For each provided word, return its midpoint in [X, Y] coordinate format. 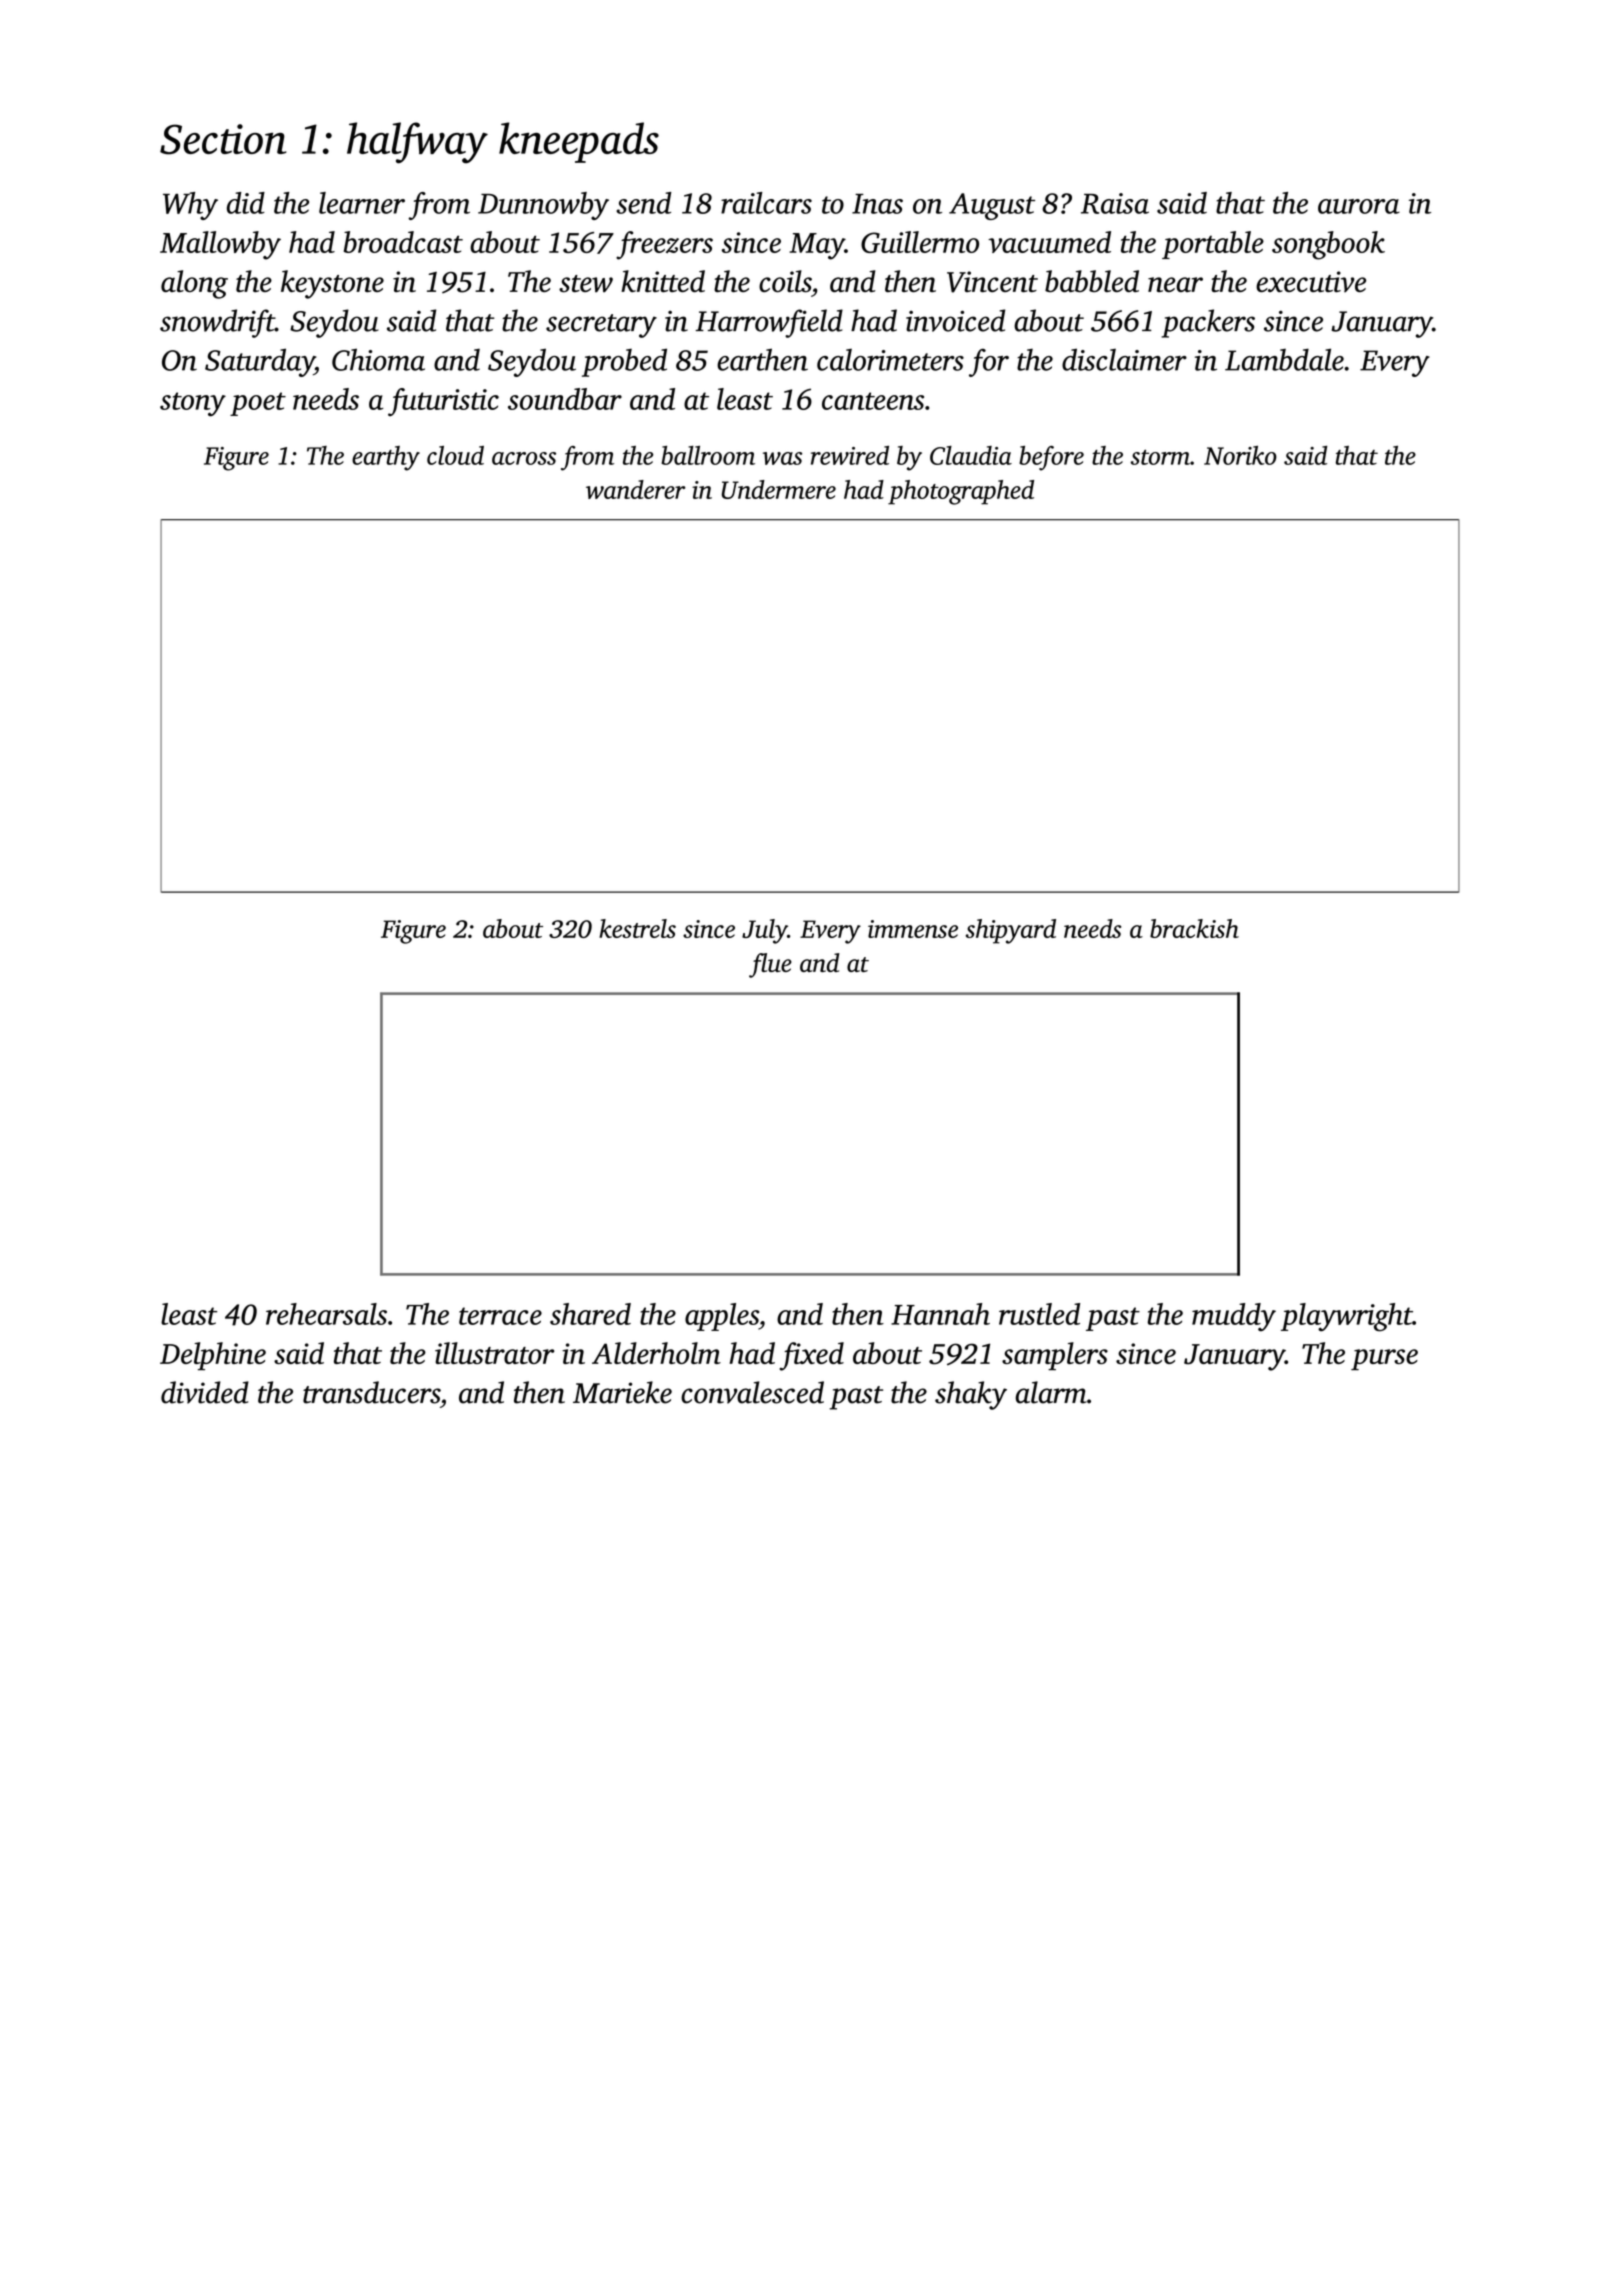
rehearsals [326, 1314]
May [817, 246]
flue [770, 965]
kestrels [637, 928]
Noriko [1240, 455]
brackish [1194, 928]
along [194, 284]
